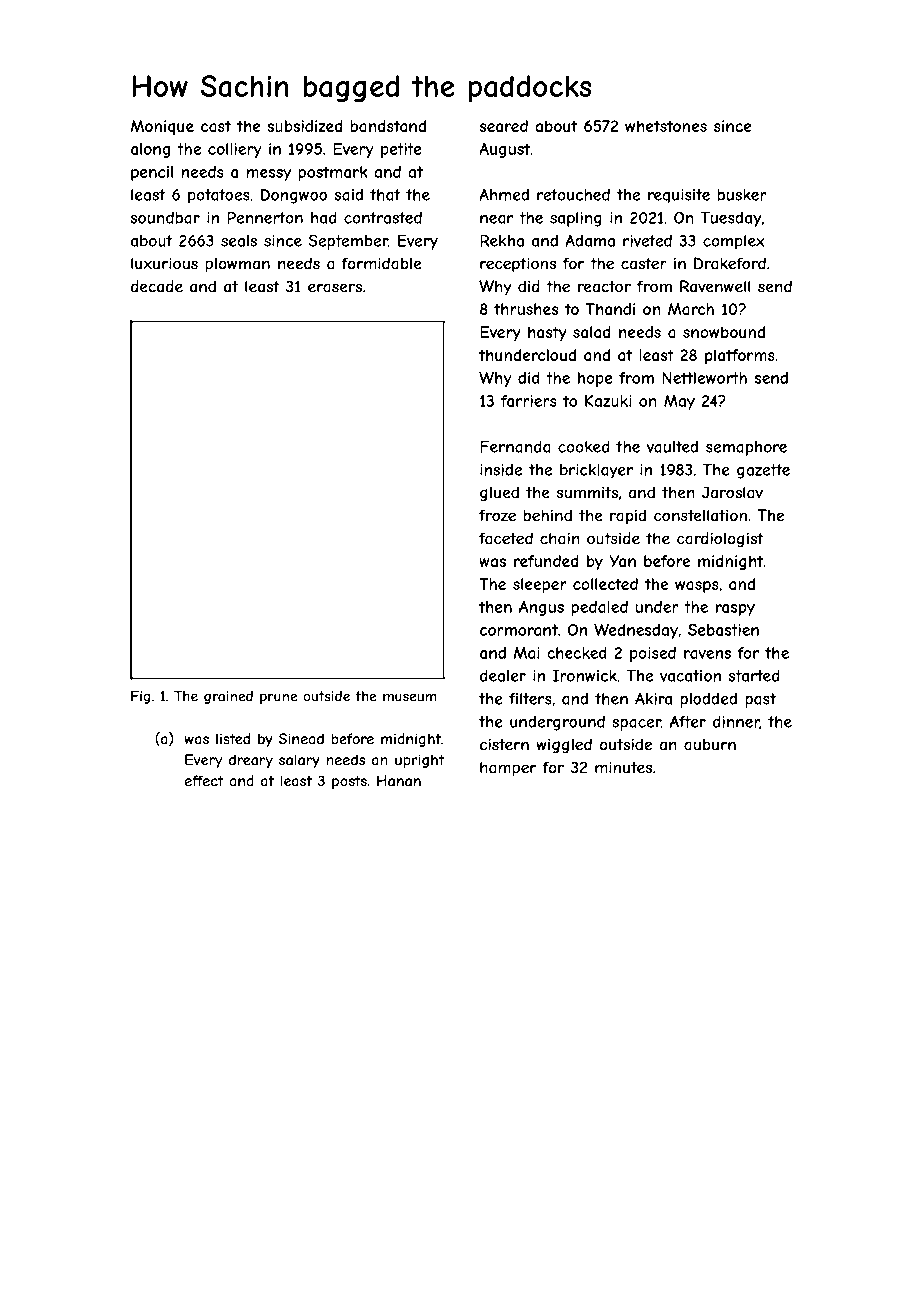  What do you see at coordinates (573, 195) in the document?
I see `retouched` at bounding box center [573, 195].
